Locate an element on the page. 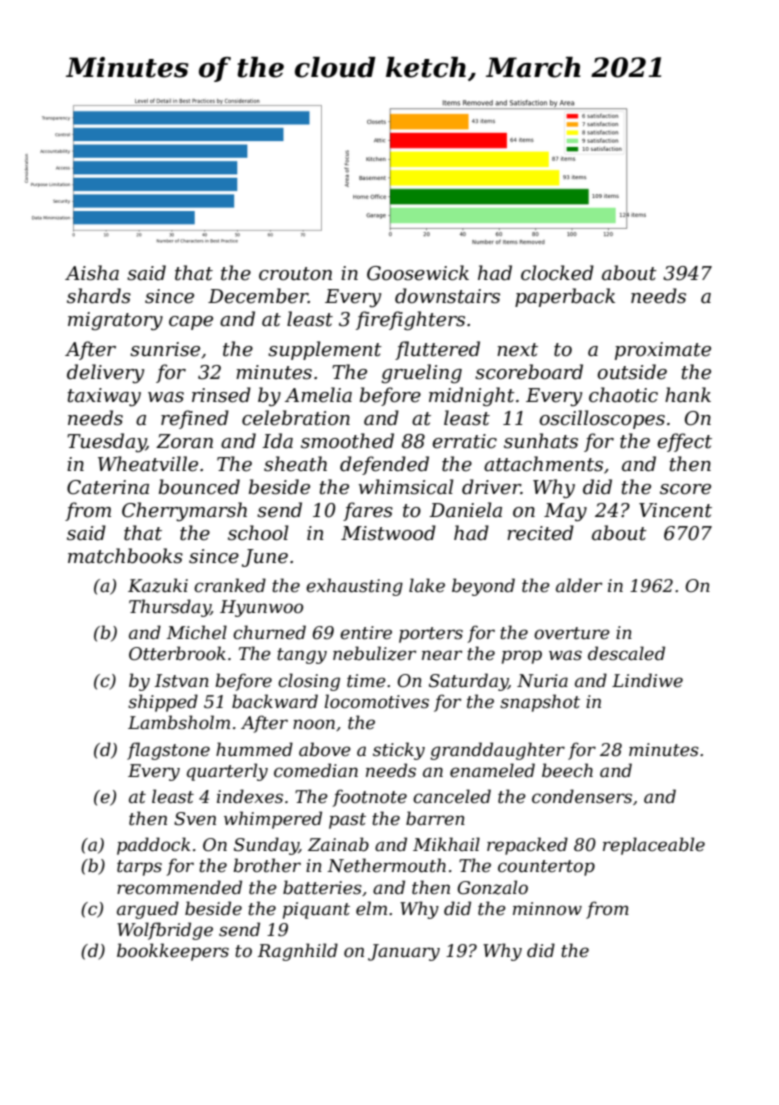  Lindiwe is located at coordinates (647, 680).
